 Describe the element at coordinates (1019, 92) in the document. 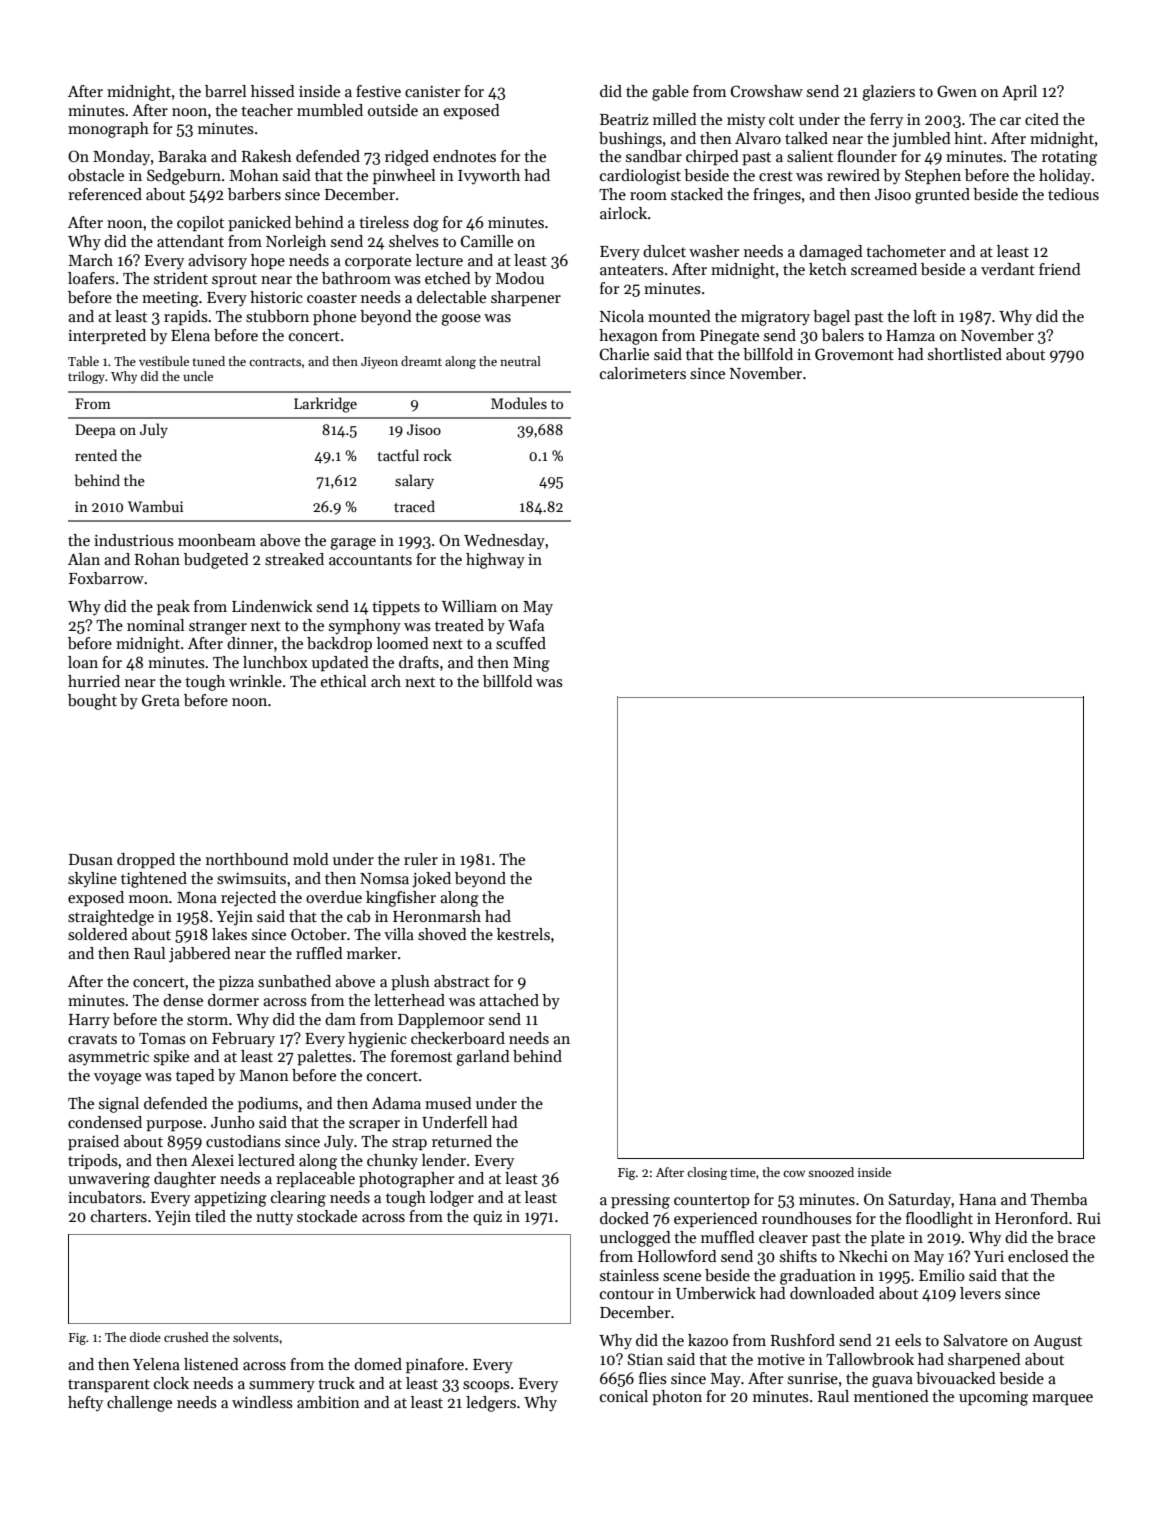

I see `April` at that location.
